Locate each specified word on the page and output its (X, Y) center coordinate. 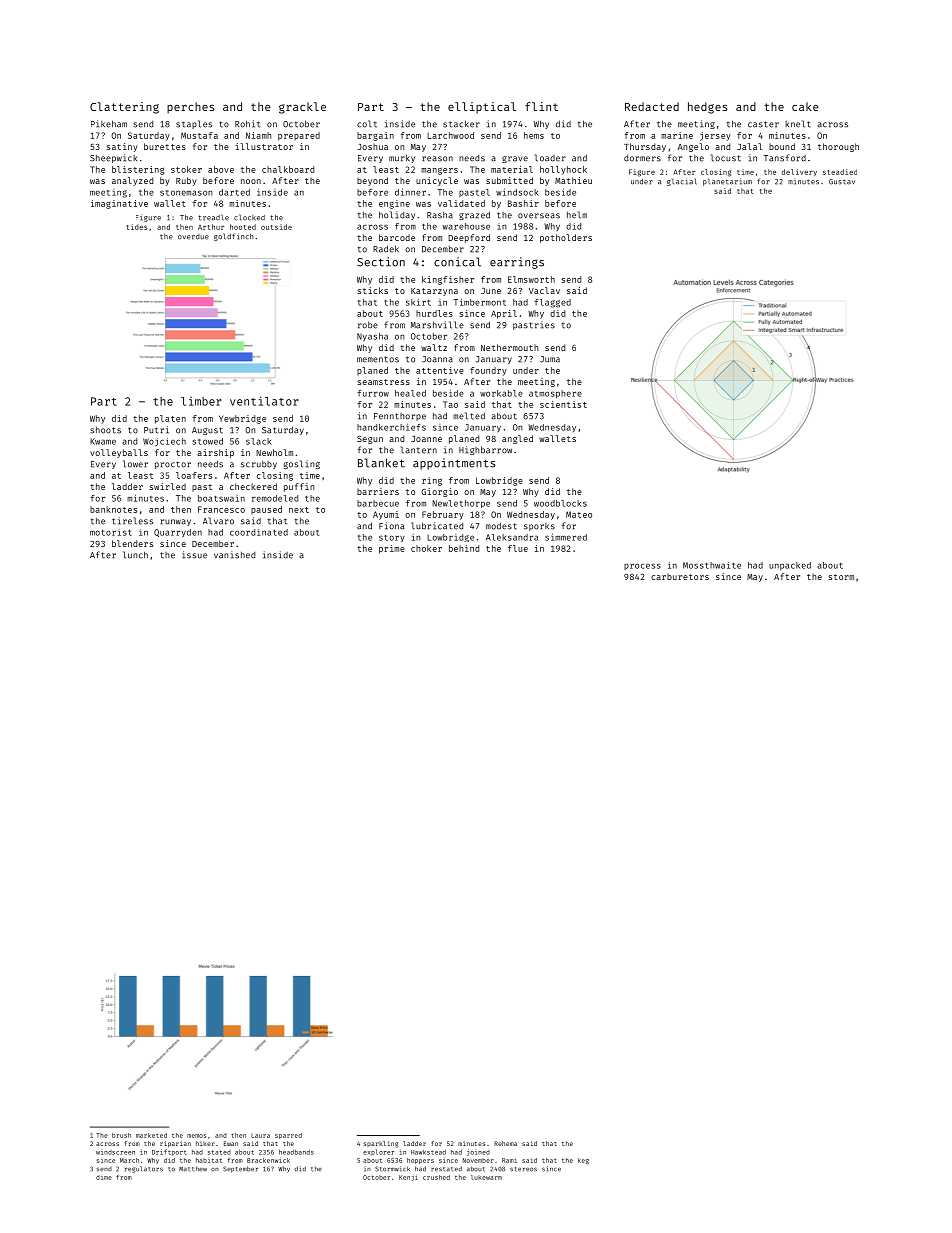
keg (583, 1161)
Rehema (505, 1143)
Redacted (652, 106)
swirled (167, 486)
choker (426, 548)
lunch (135, 555)
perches (191, 107)
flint (541, 106)
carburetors (680, 576)
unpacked (790, 566)
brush (121, 1135)
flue (518, 548)
